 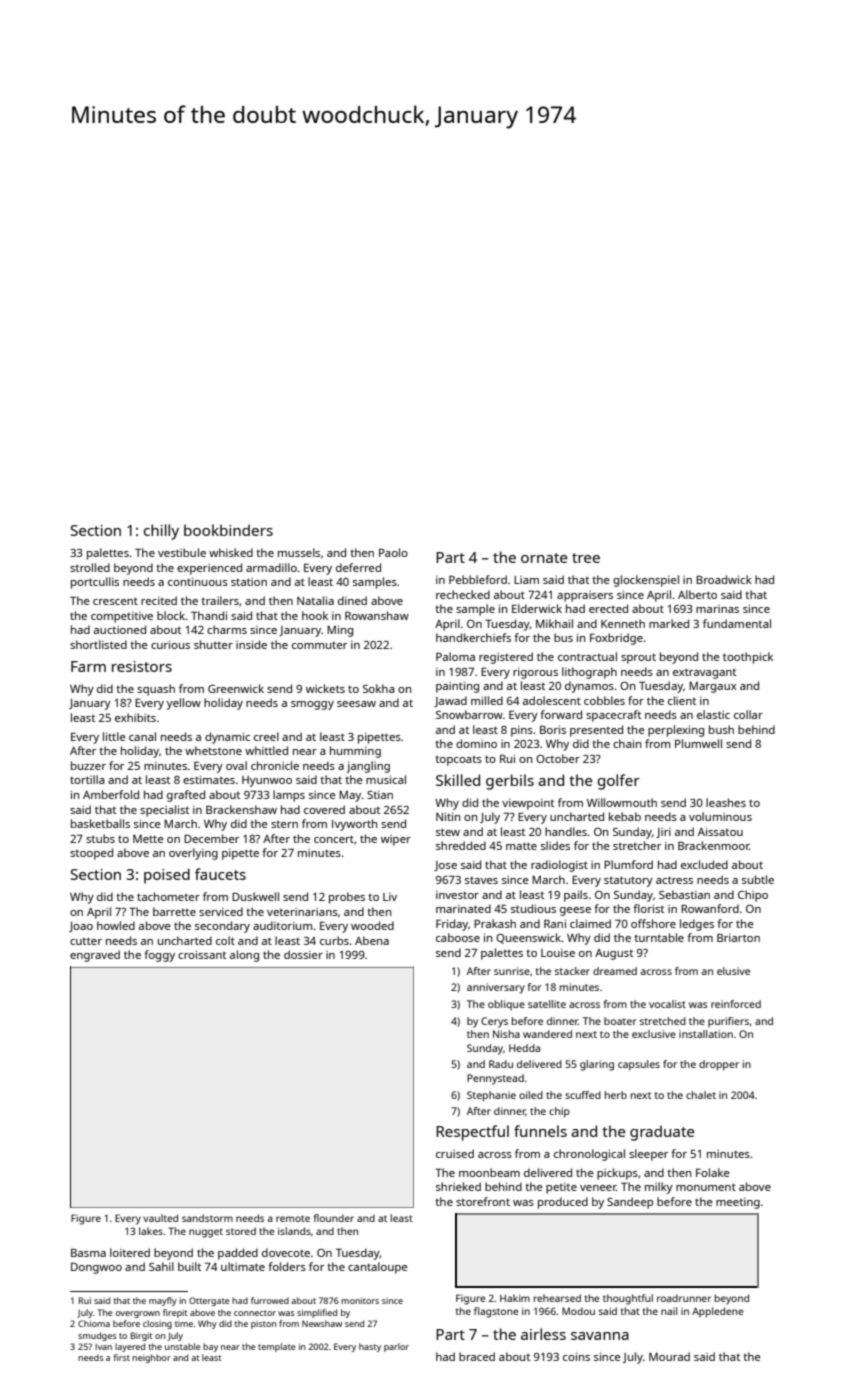 What do you see at coordinates (663, 833) in the screenshot?
I see `Jiri` at bounding box center [663, 833].
